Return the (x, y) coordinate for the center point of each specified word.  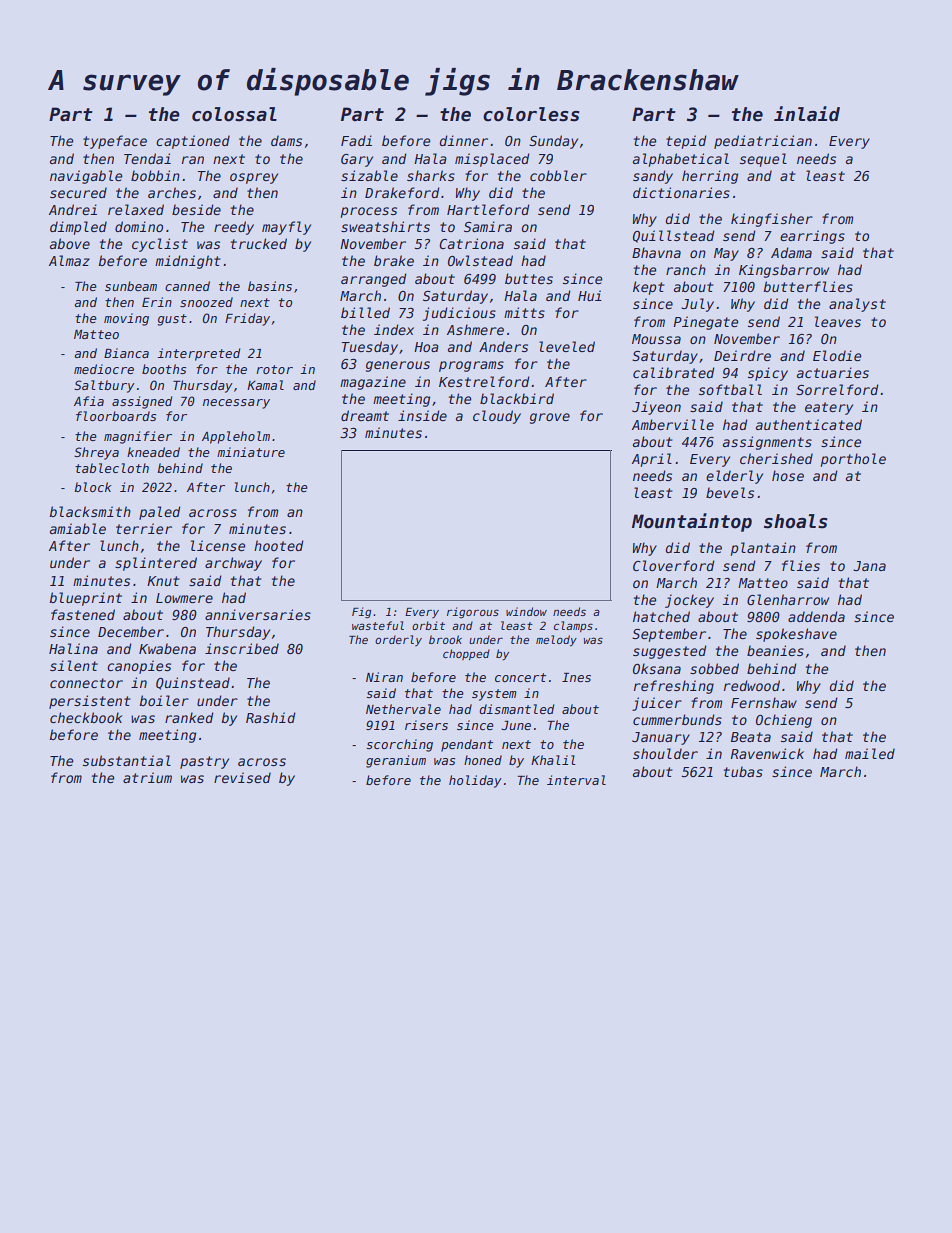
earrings (812, 237)
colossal (234, 114)
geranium (396, 761)
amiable (78, 528)
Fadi (356, 140)
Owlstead (480, 260)
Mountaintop (692, 522)
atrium (147, 777)
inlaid (807, 114)
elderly (734, 477)
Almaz (69, 260)
